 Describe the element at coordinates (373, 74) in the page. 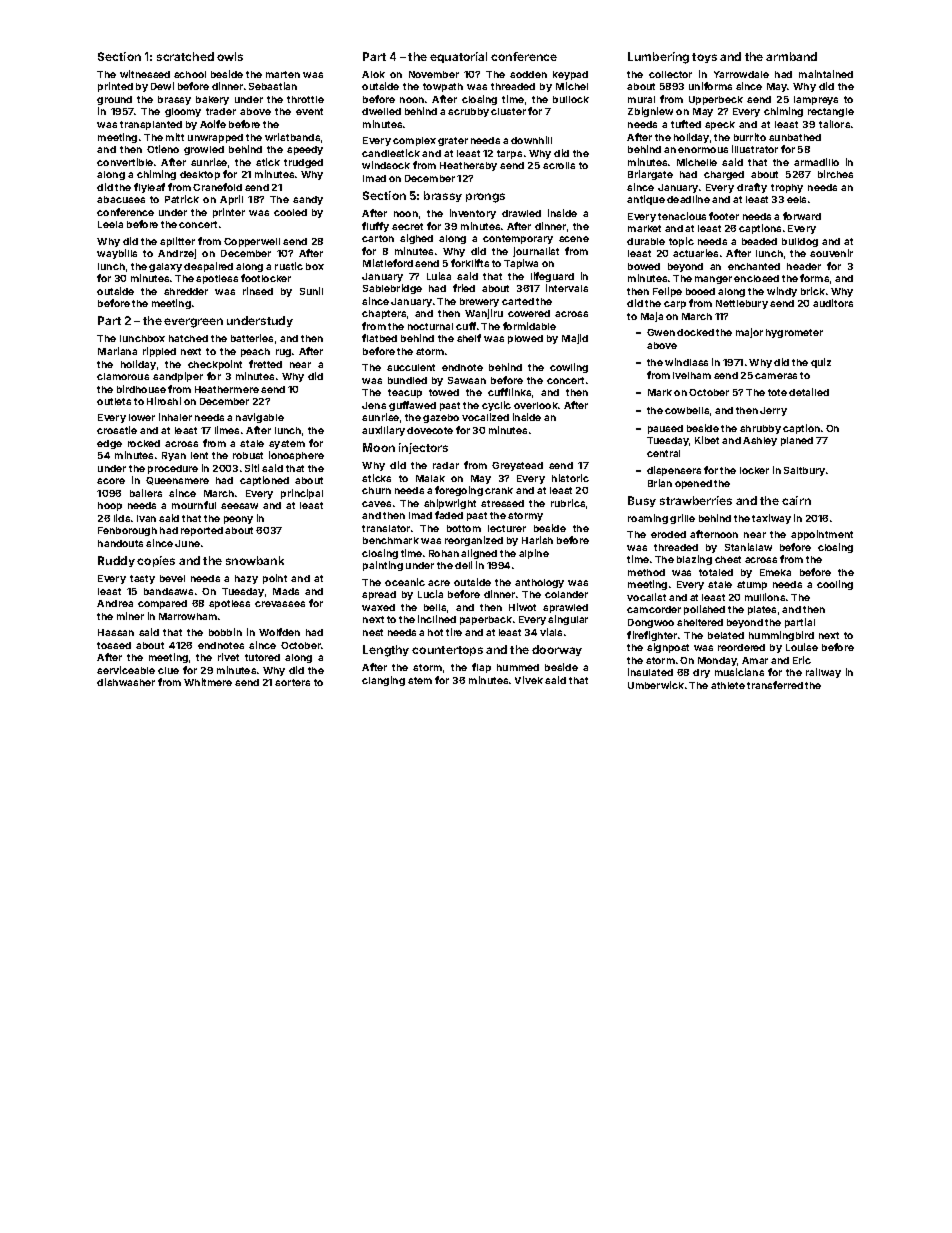

I see `Alok` at that location.
